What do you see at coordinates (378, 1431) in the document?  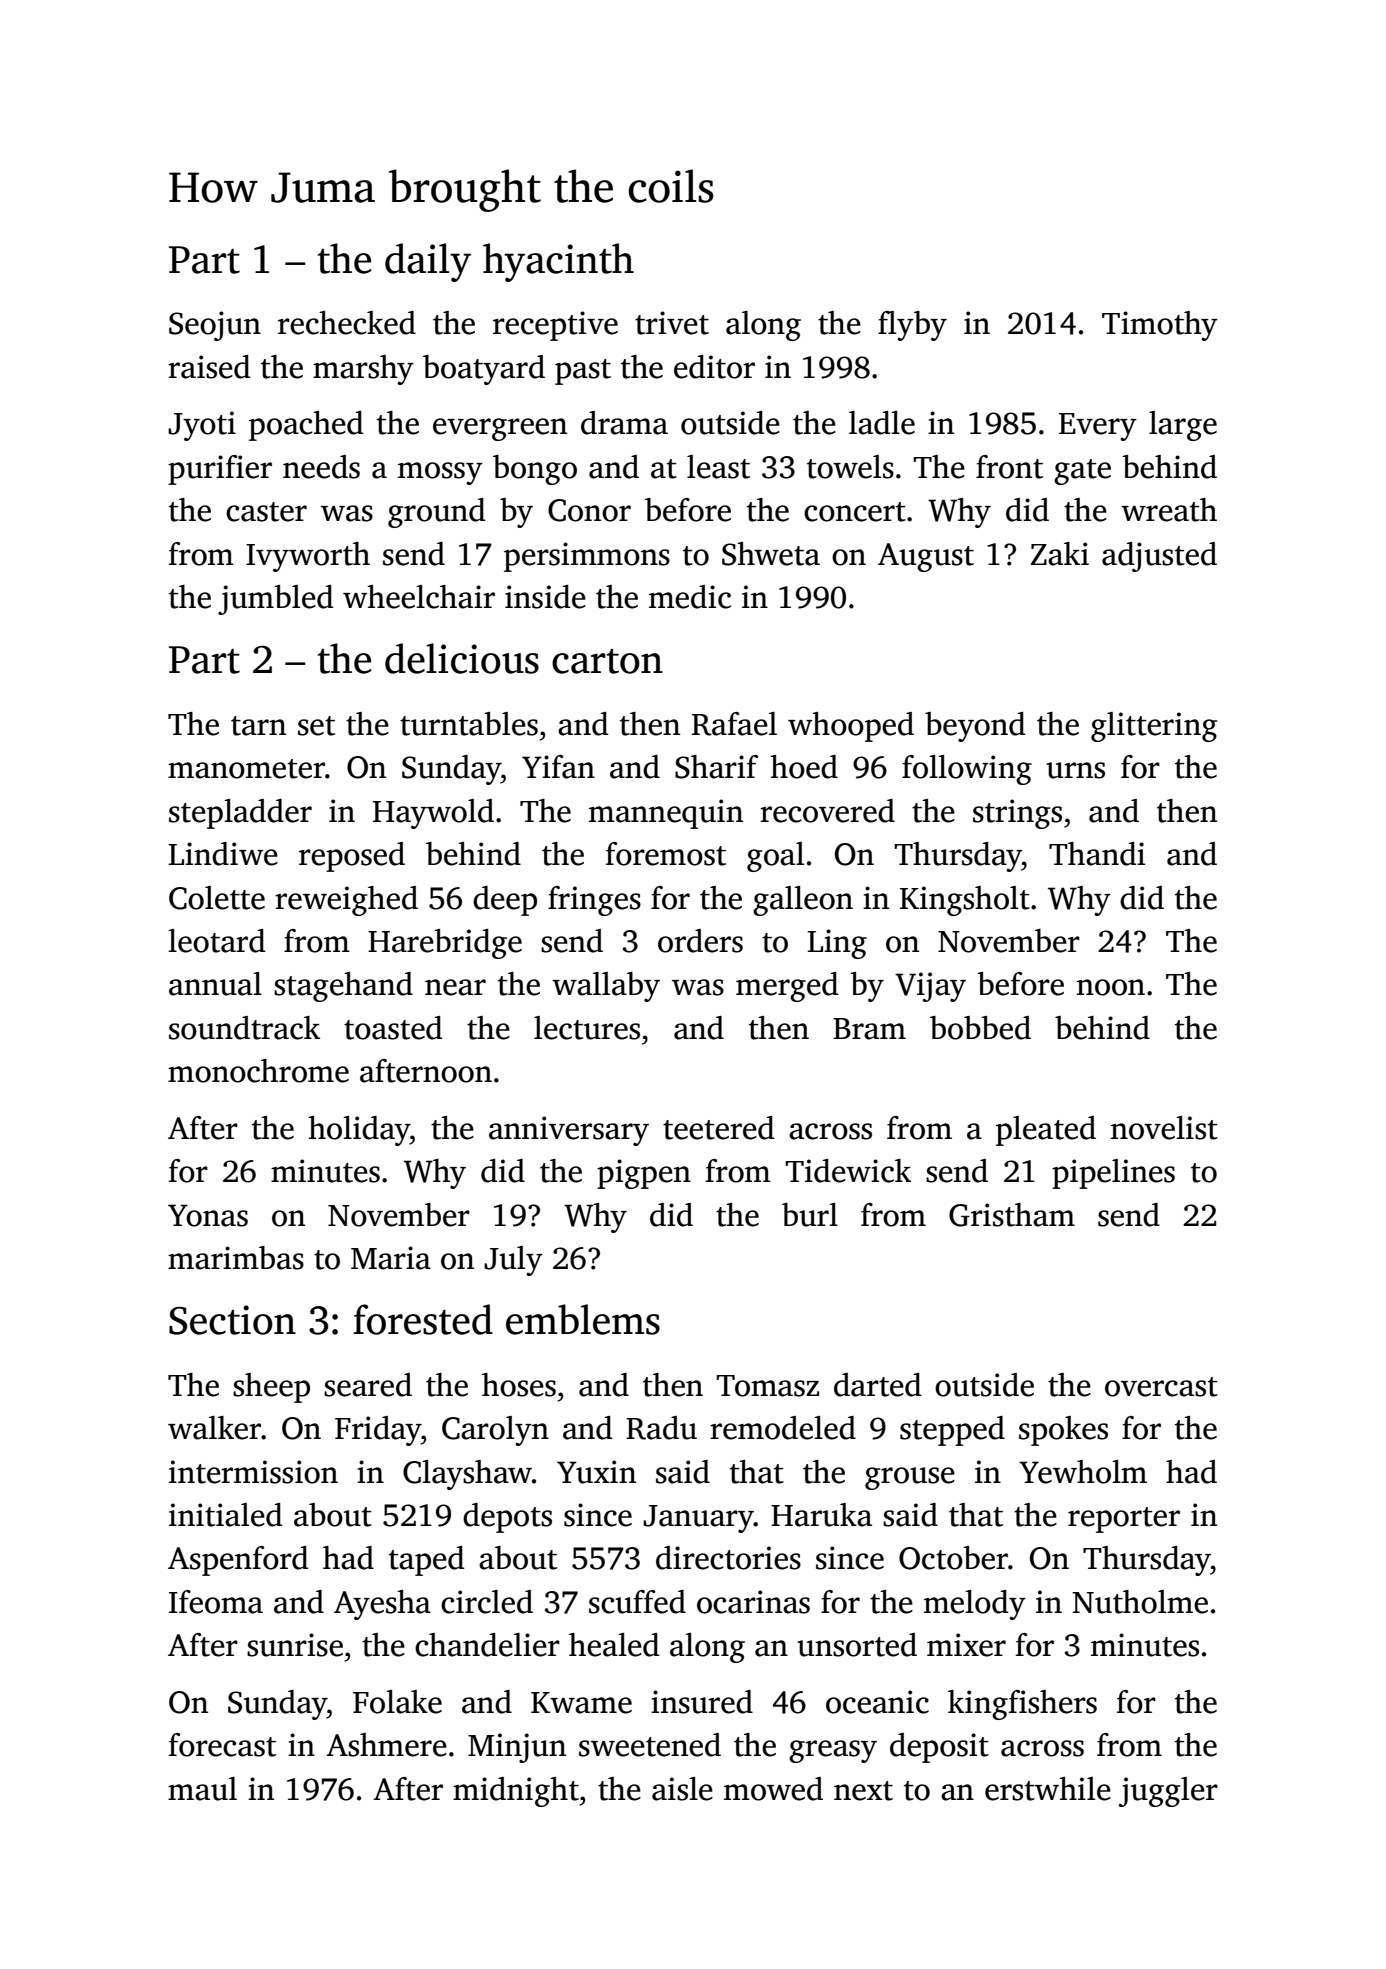 I see `Friday` at bounding box center [378, 1431].
